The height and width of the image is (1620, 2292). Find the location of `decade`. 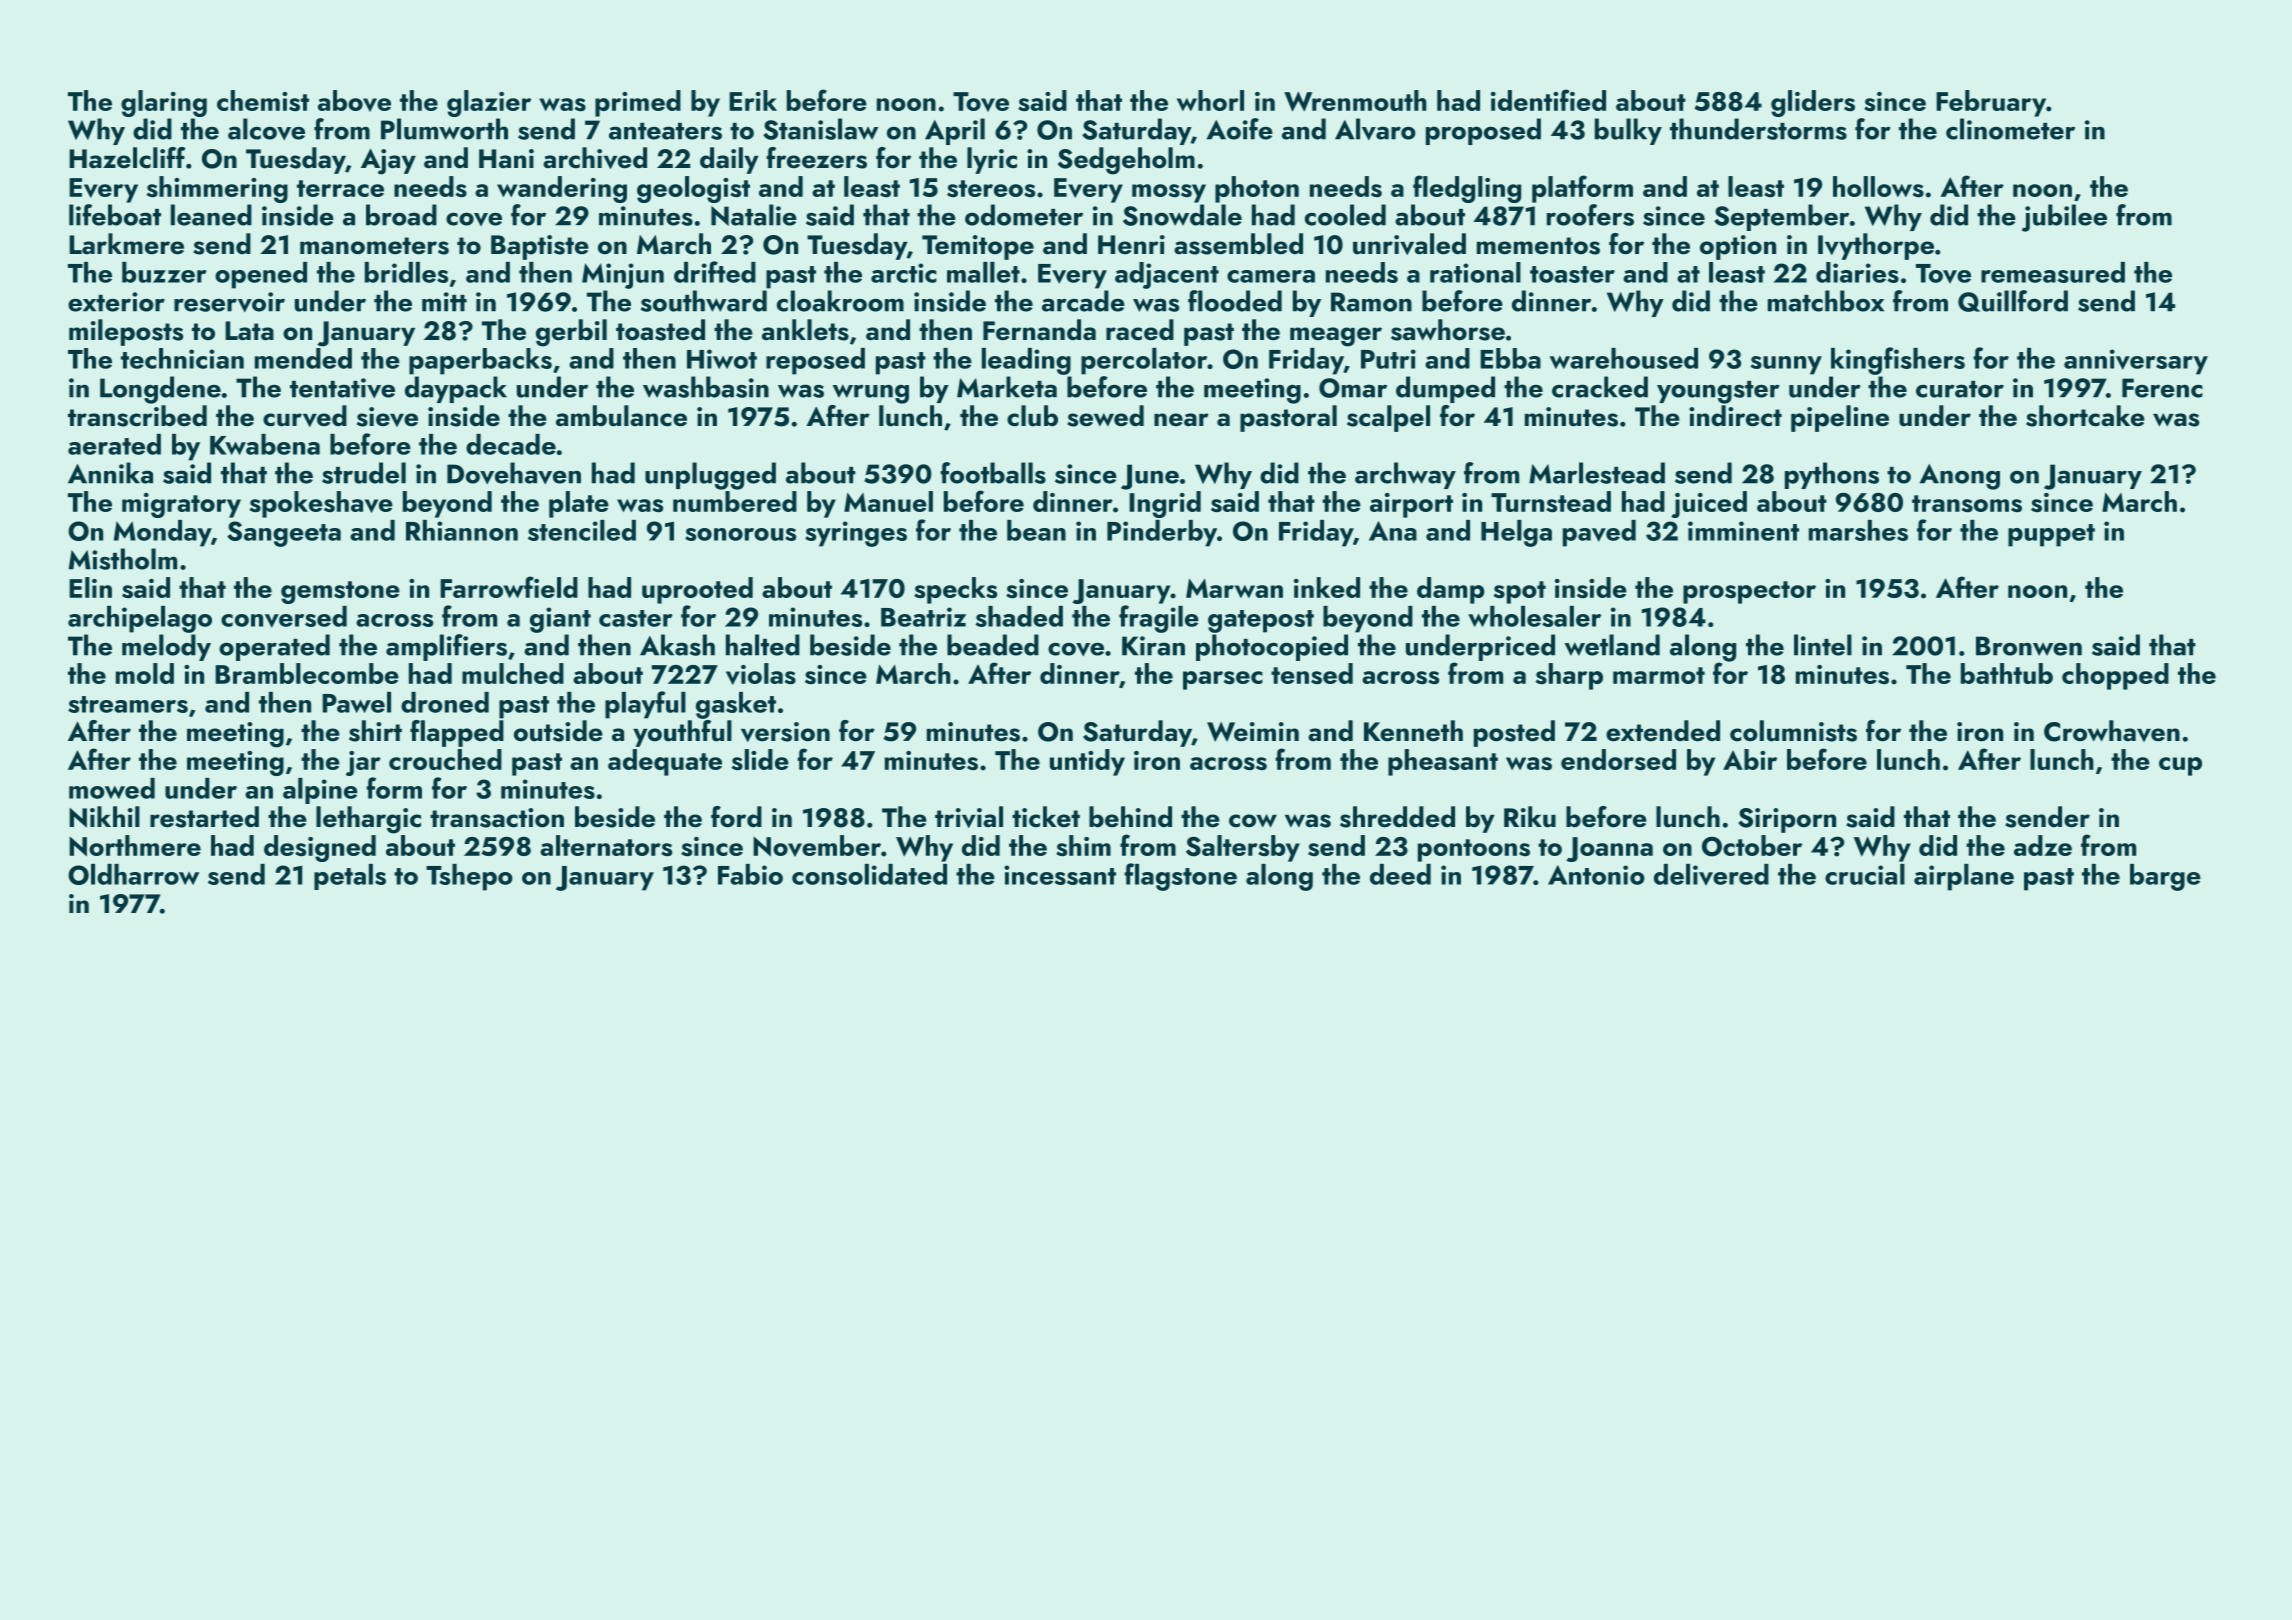

decade is located at coordinates (511, 444).
